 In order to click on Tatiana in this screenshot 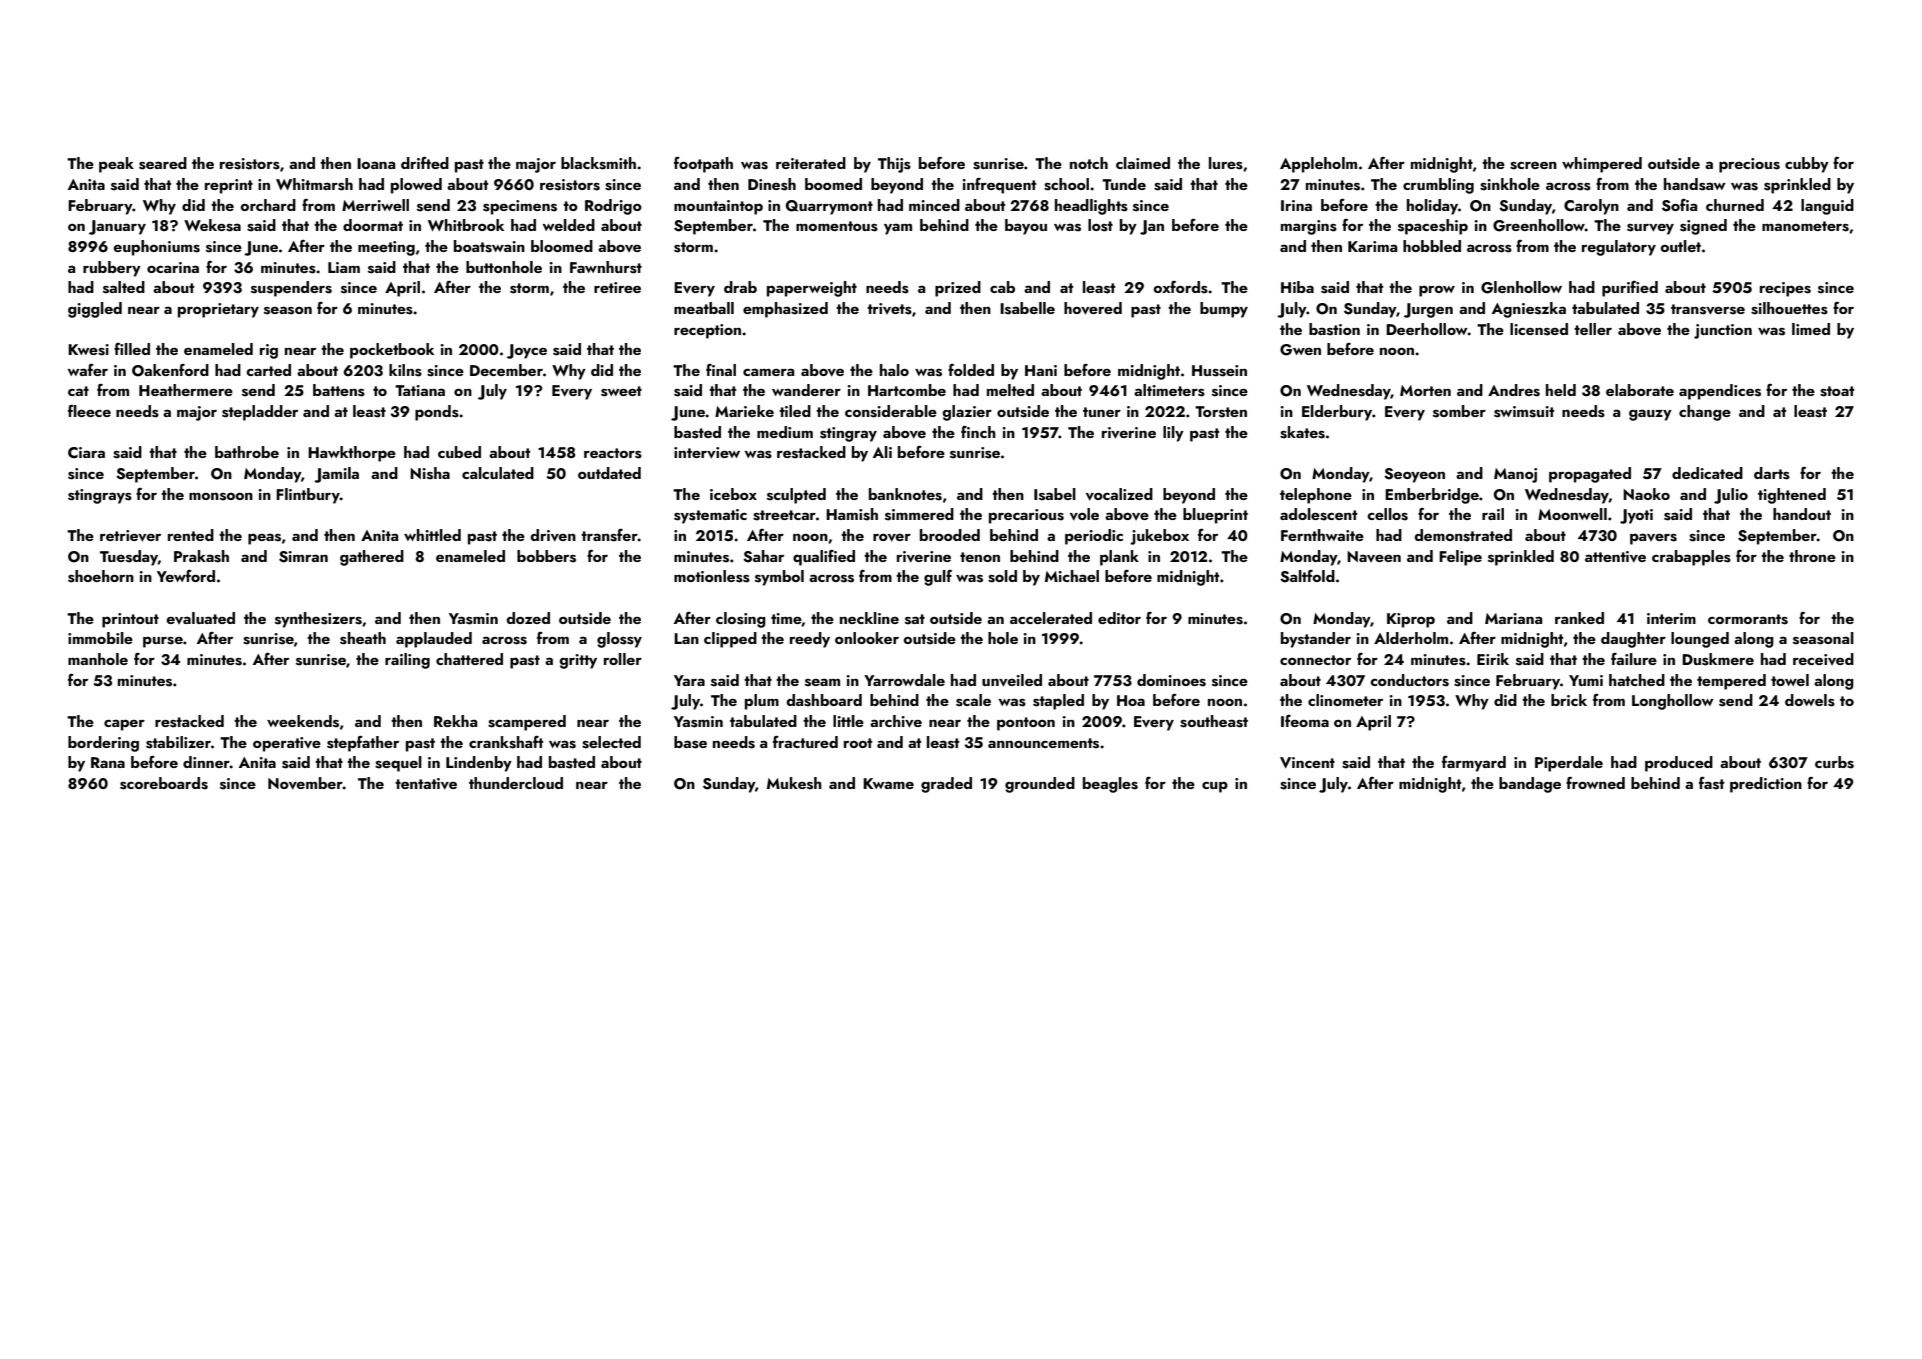, I will do `click(420, 390)`.
